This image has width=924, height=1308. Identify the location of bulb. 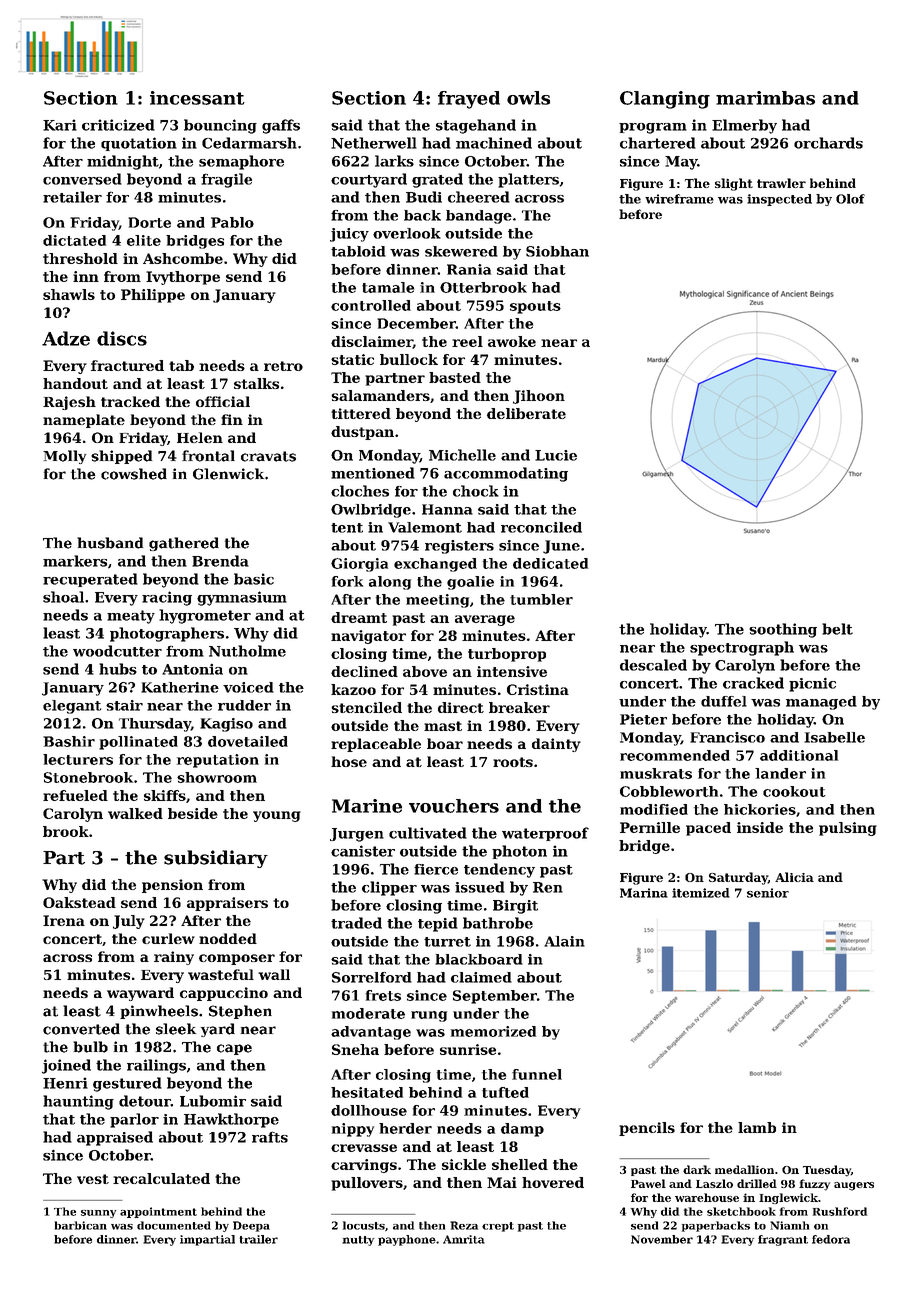
(90, 1047).
